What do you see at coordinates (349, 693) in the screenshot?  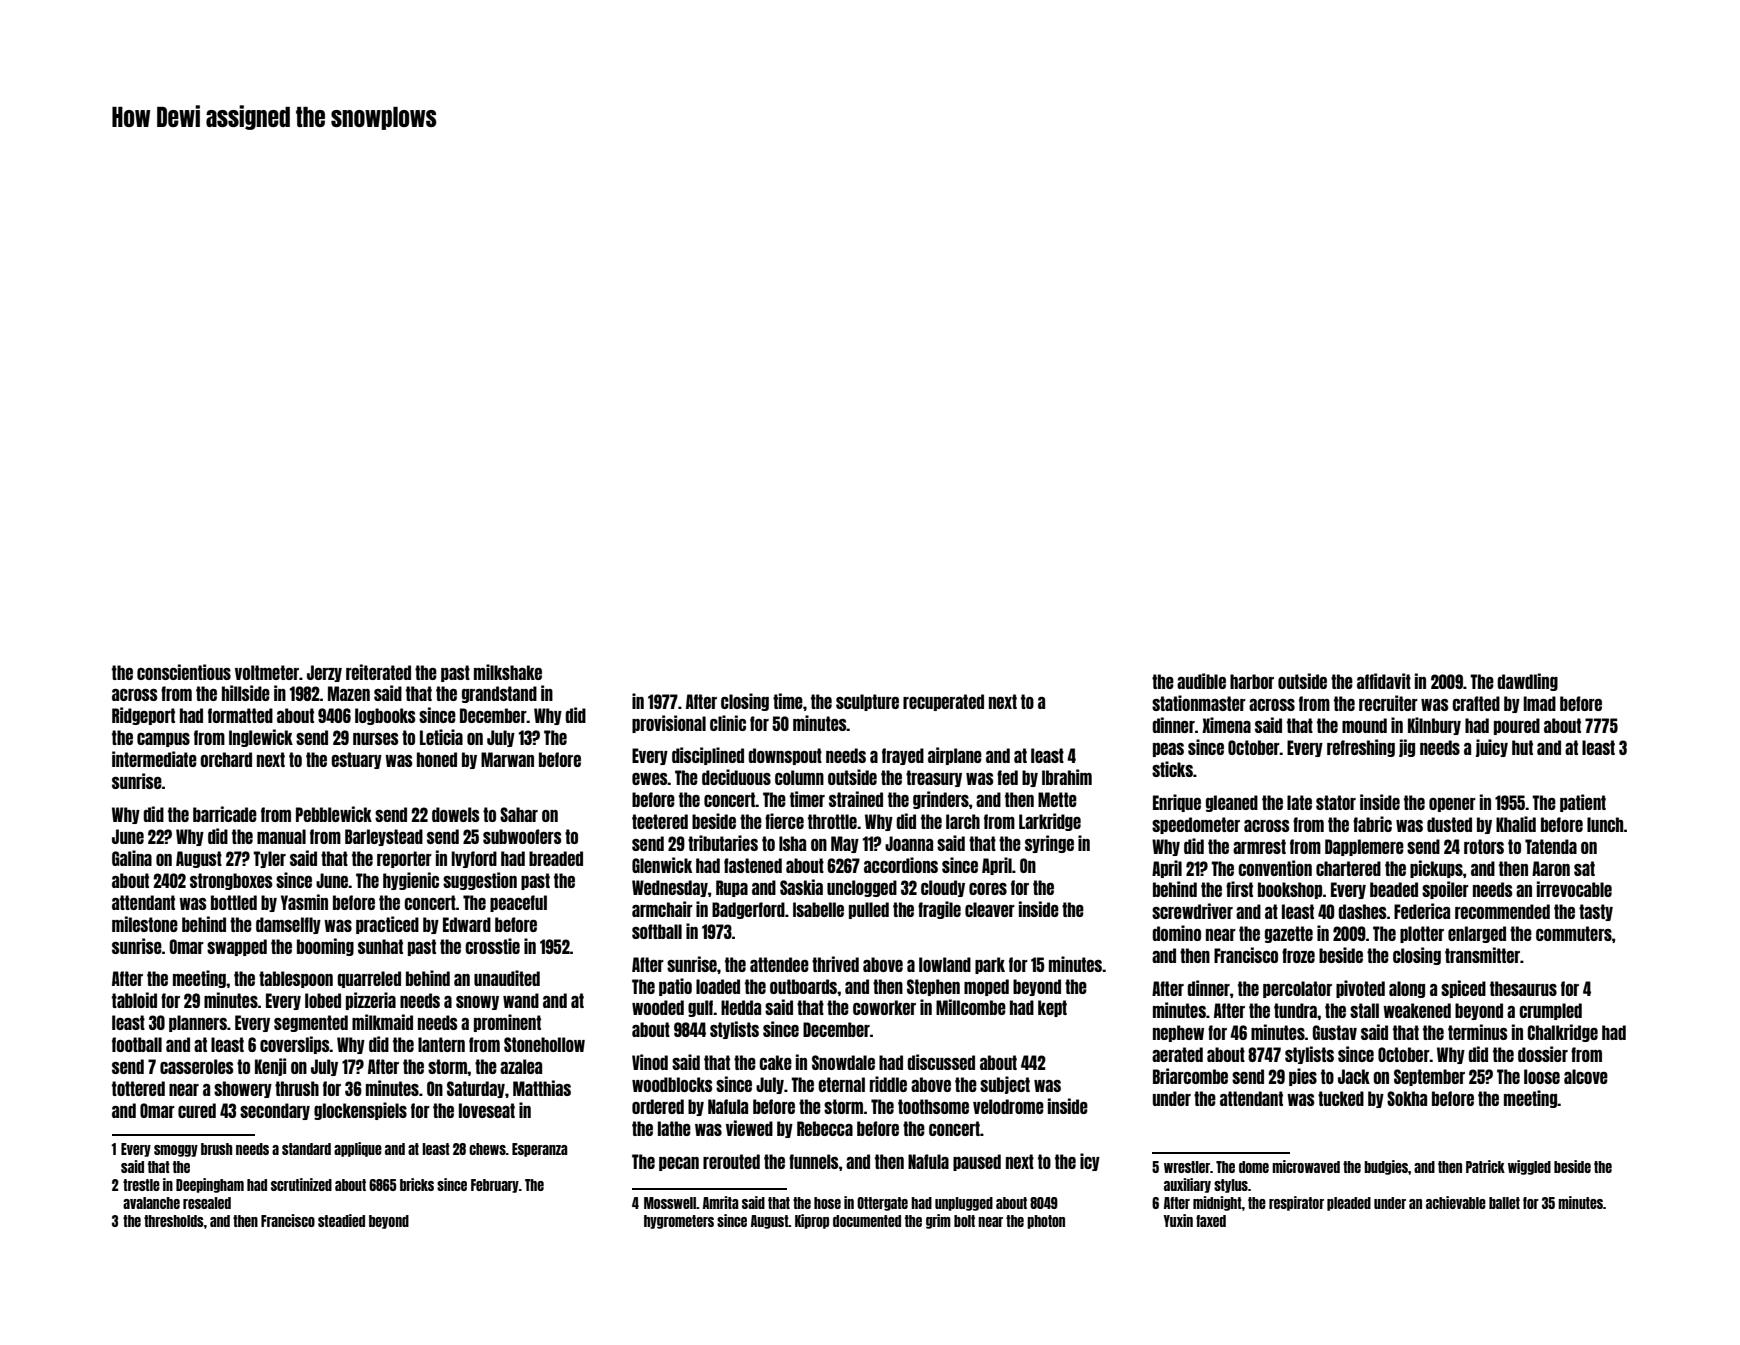 I see `Mazen` at bounding box center [349, 693].
